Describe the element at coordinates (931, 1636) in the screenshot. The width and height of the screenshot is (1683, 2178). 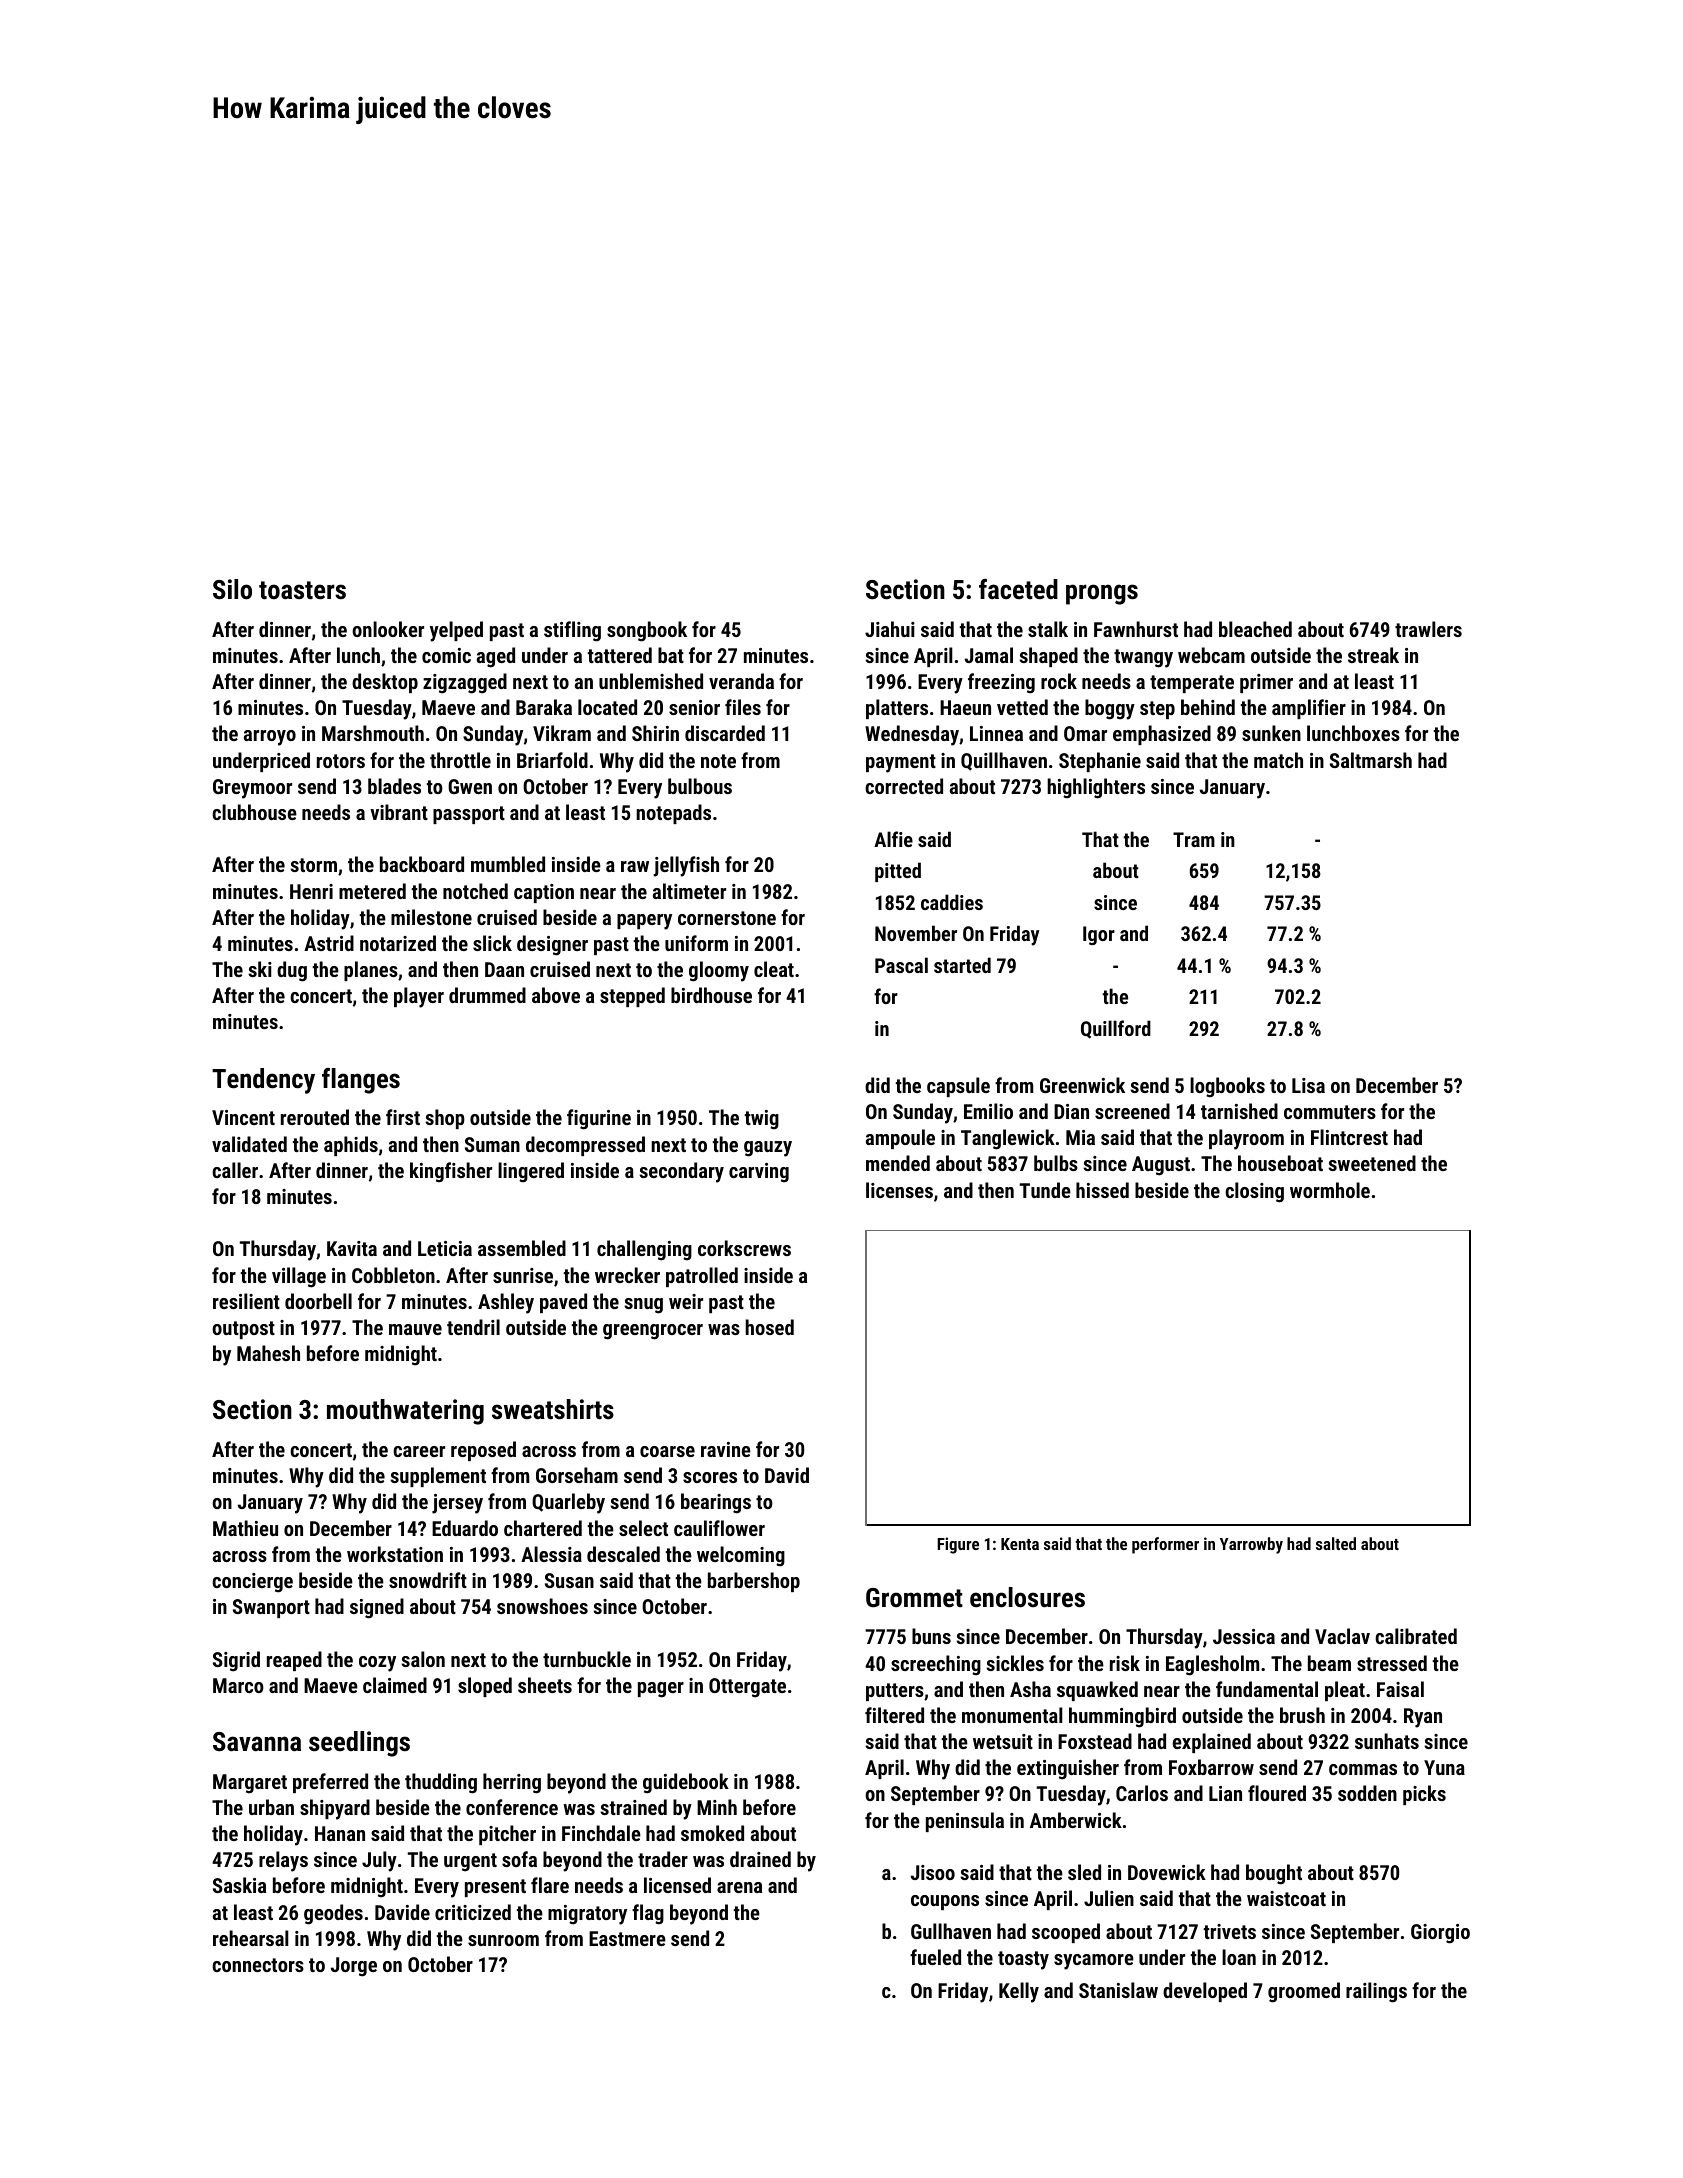
I see `buns` at that location.
